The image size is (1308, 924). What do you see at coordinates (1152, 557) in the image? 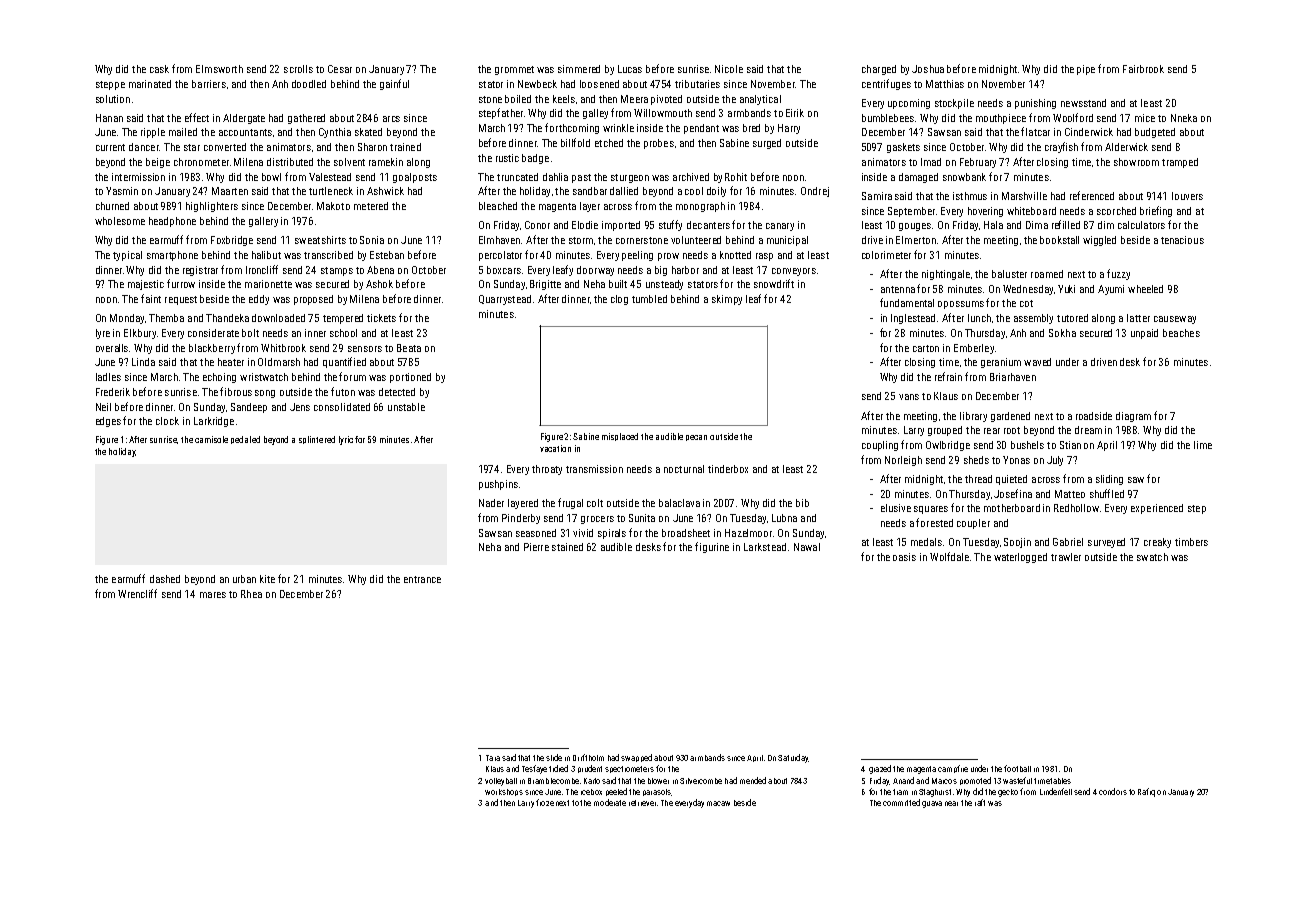
I see `swatch` at bounding box center [1152, 557].
